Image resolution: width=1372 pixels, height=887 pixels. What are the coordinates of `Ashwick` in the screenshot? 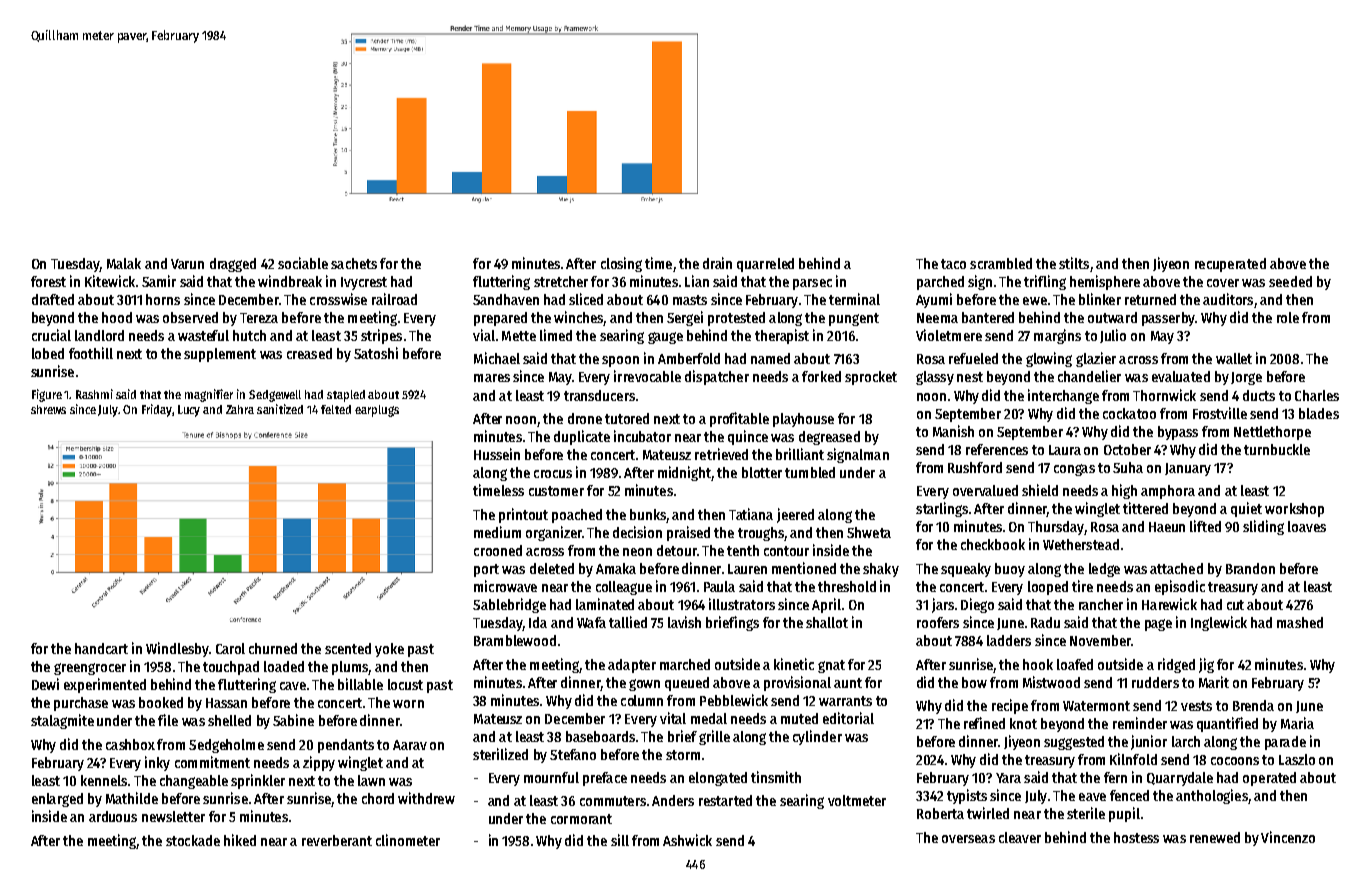 It's located at (687, 840).
